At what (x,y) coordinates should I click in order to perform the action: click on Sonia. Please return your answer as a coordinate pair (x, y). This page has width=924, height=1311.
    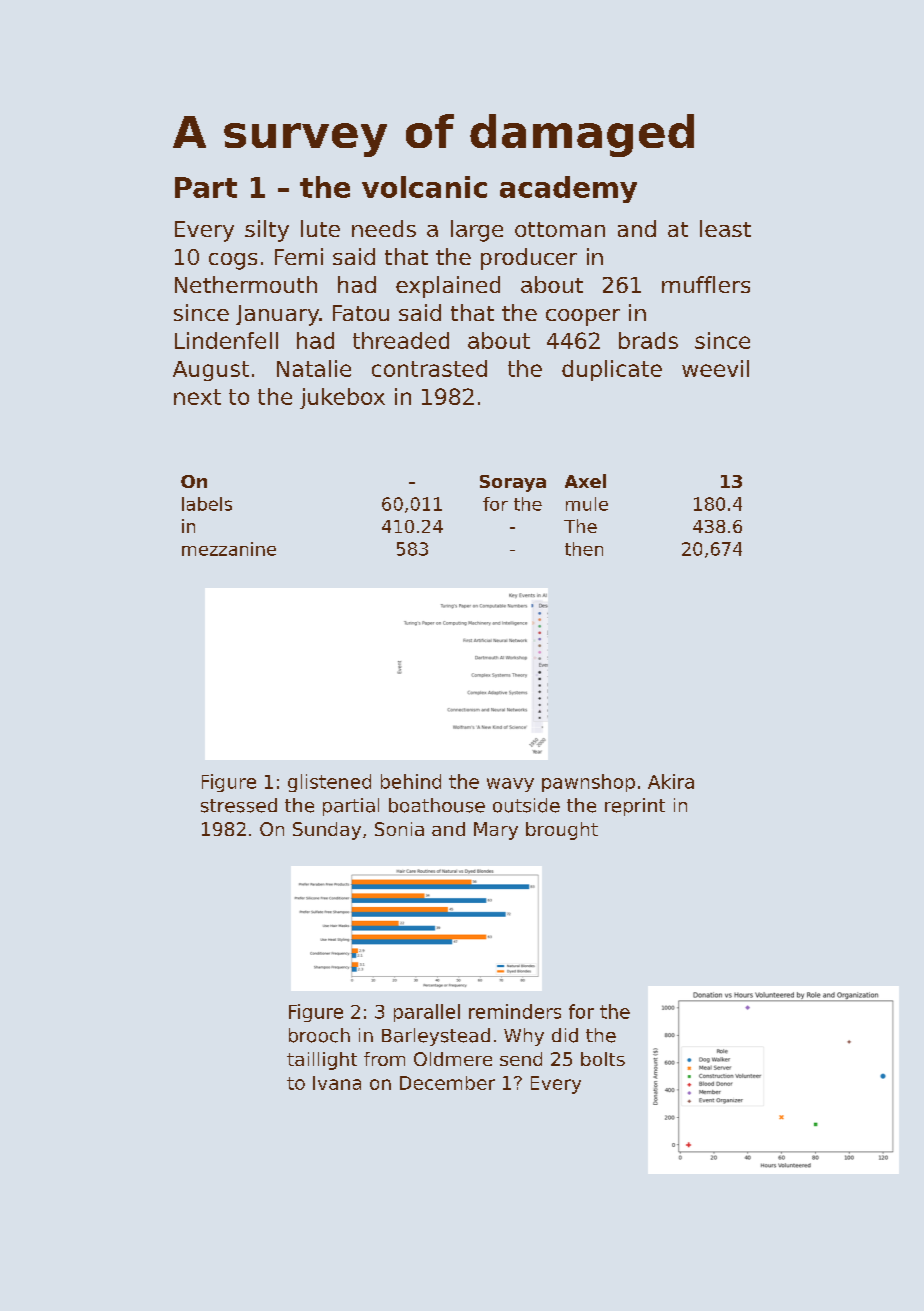
    Looking at the image, I should click on (399, 829).
